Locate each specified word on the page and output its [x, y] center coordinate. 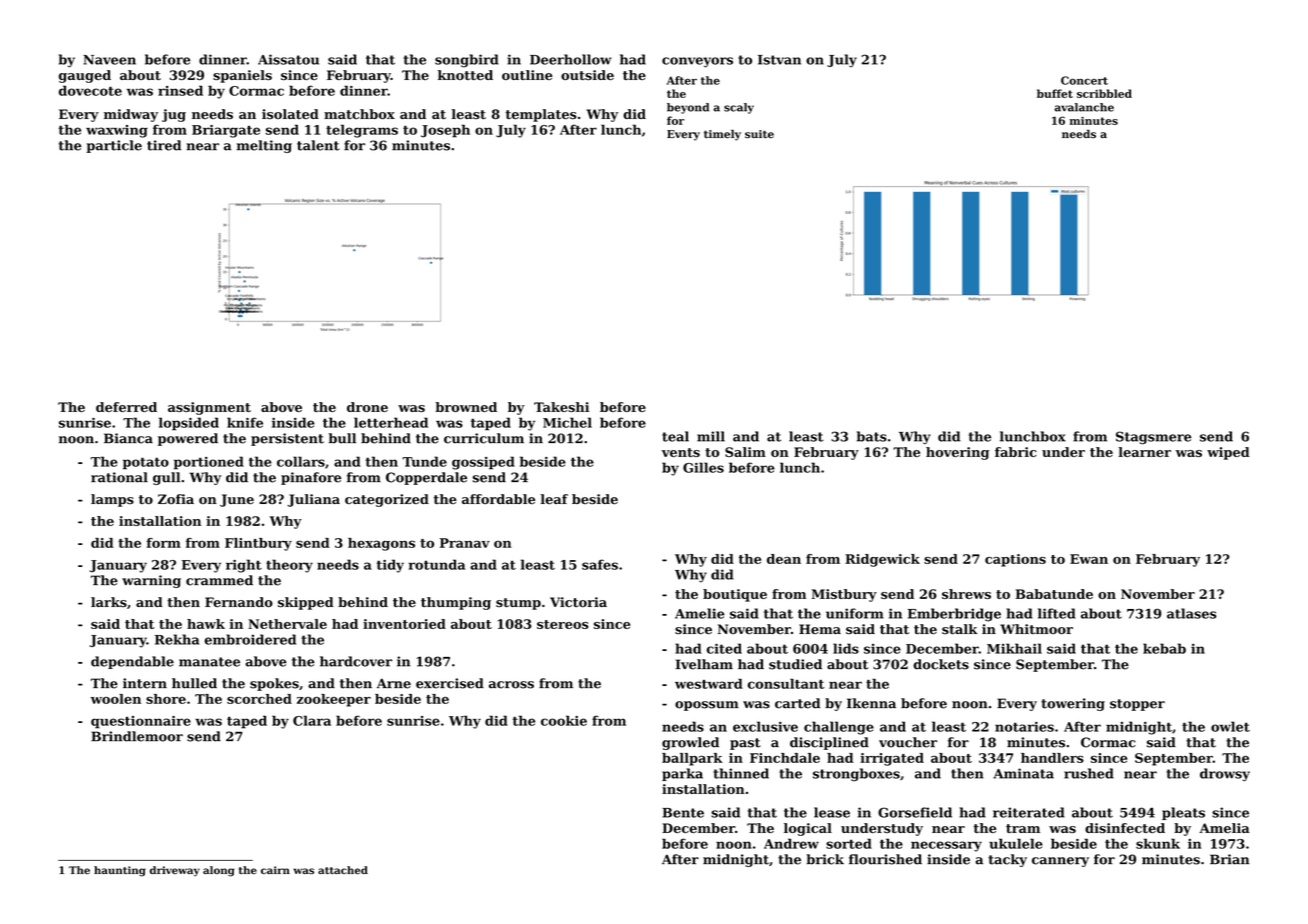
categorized [387, 500]
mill [711, 436]
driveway [175, 871]
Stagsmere [1153, 438]
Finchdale [785, 758]
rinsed [180, 90]
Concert [1084, 80]
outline [527, 75]
